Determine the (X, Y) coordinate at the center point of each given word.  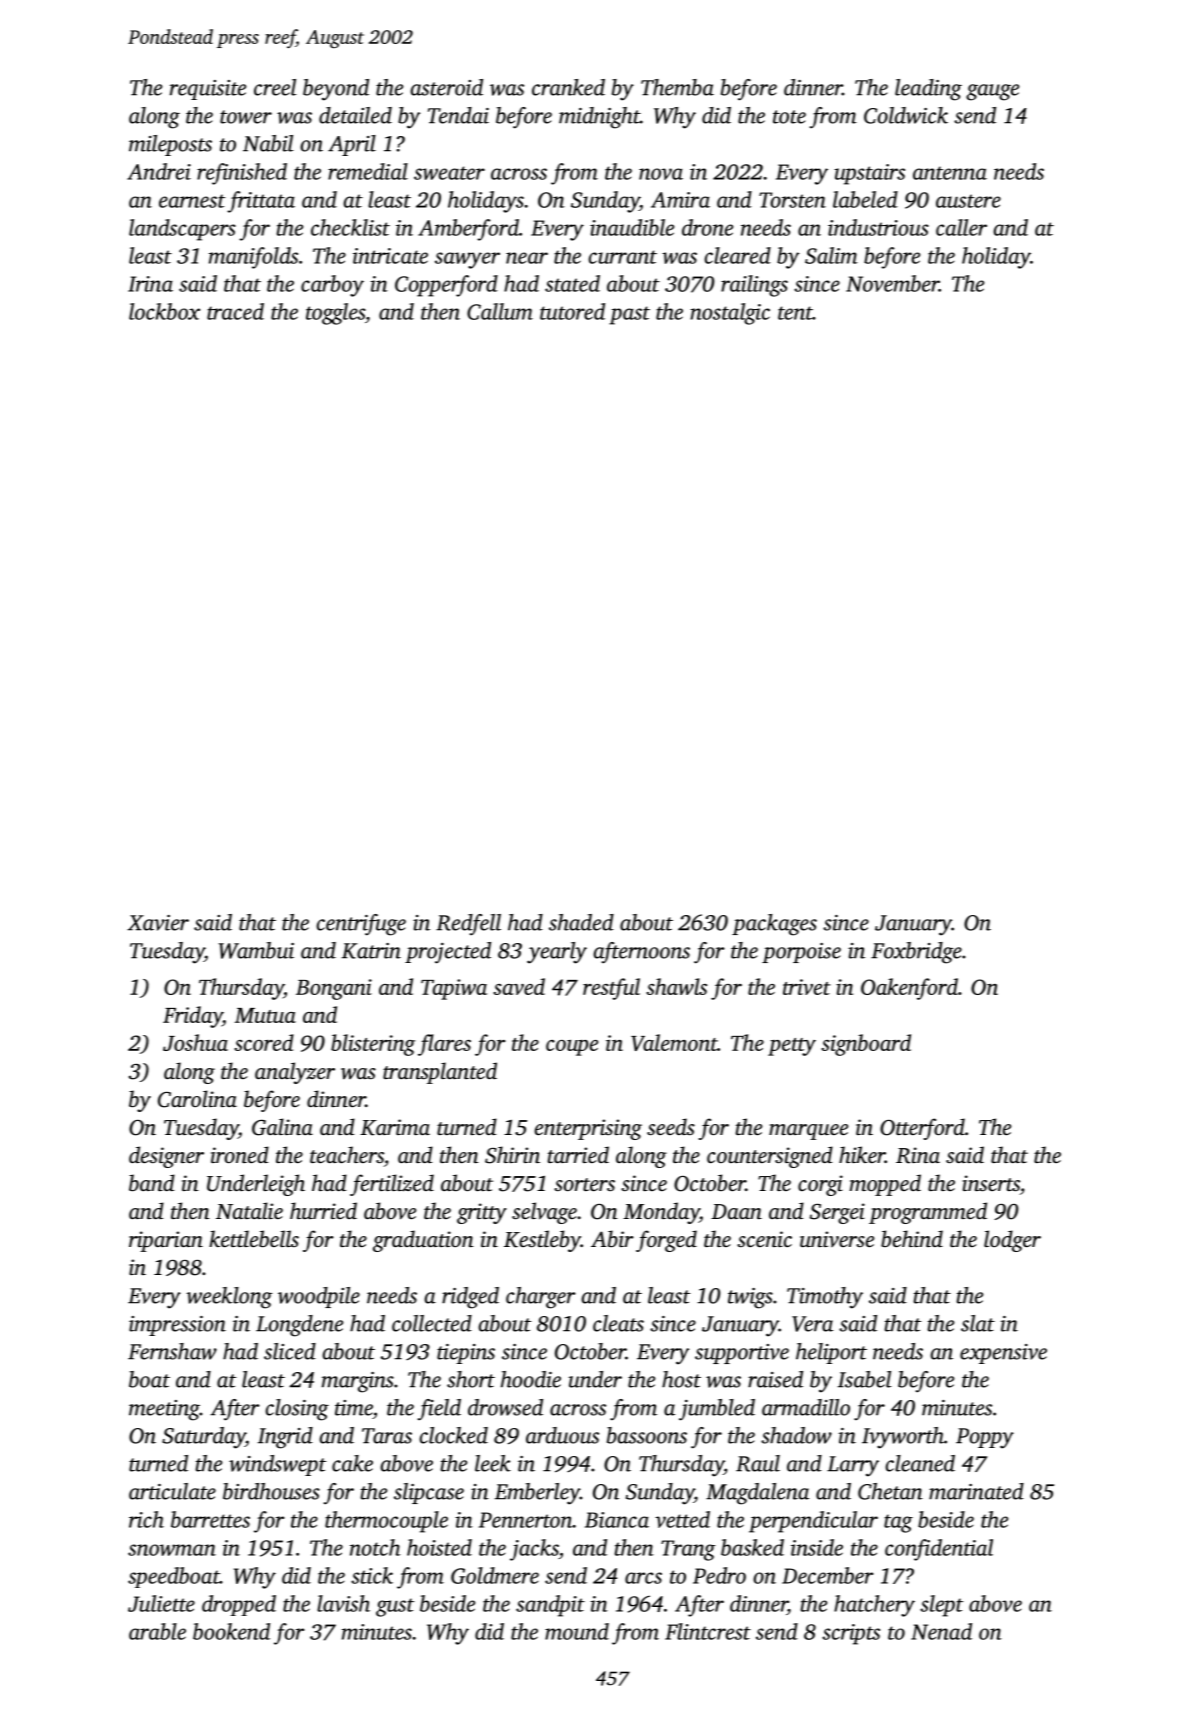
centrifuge (361, 925)
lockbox (164, 311)
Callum (500, 311)
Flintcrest (708, 1631)
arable (157, 1631)
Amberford (468, 230)
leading (928, 90)
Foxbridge (916, 953)
